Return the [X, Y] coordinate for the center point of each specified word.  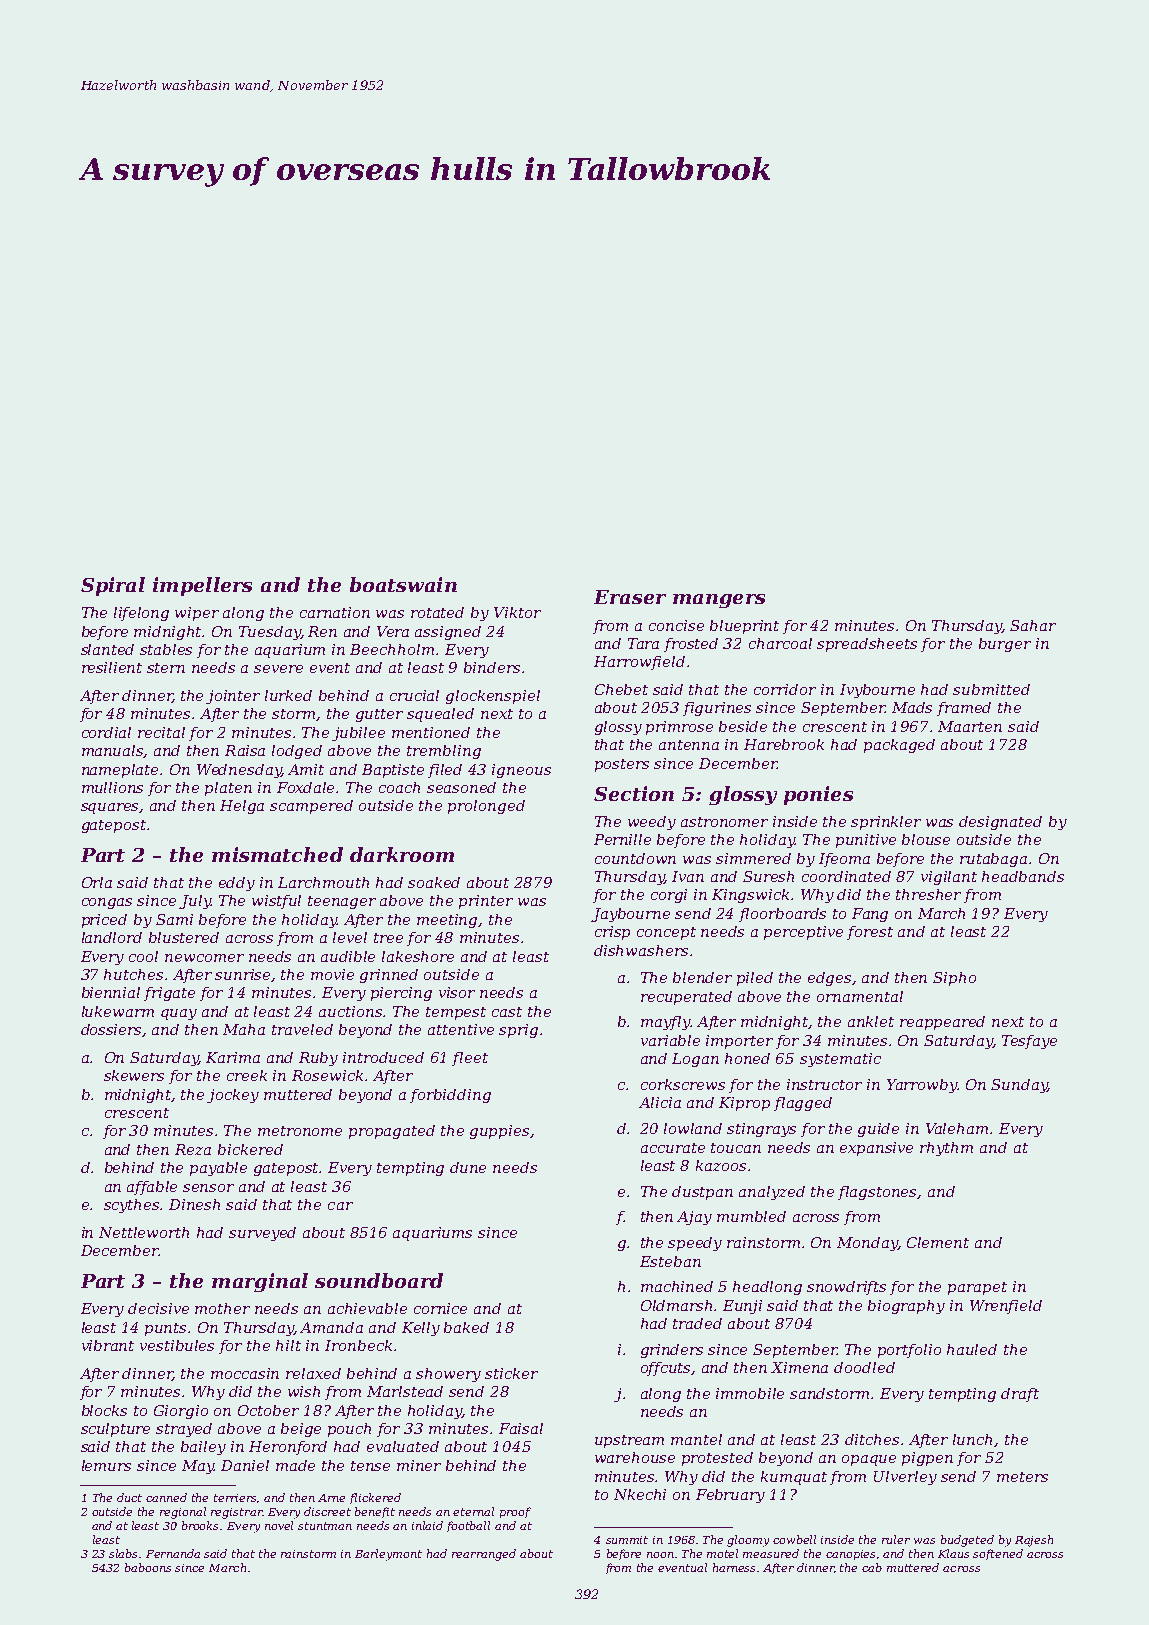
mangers [719, 601]
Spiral [113, 586]
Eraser [630, 597]
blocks [104, 1410]
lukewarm [118, 1011]
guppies [499, 1132]
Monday [867, 1244]
